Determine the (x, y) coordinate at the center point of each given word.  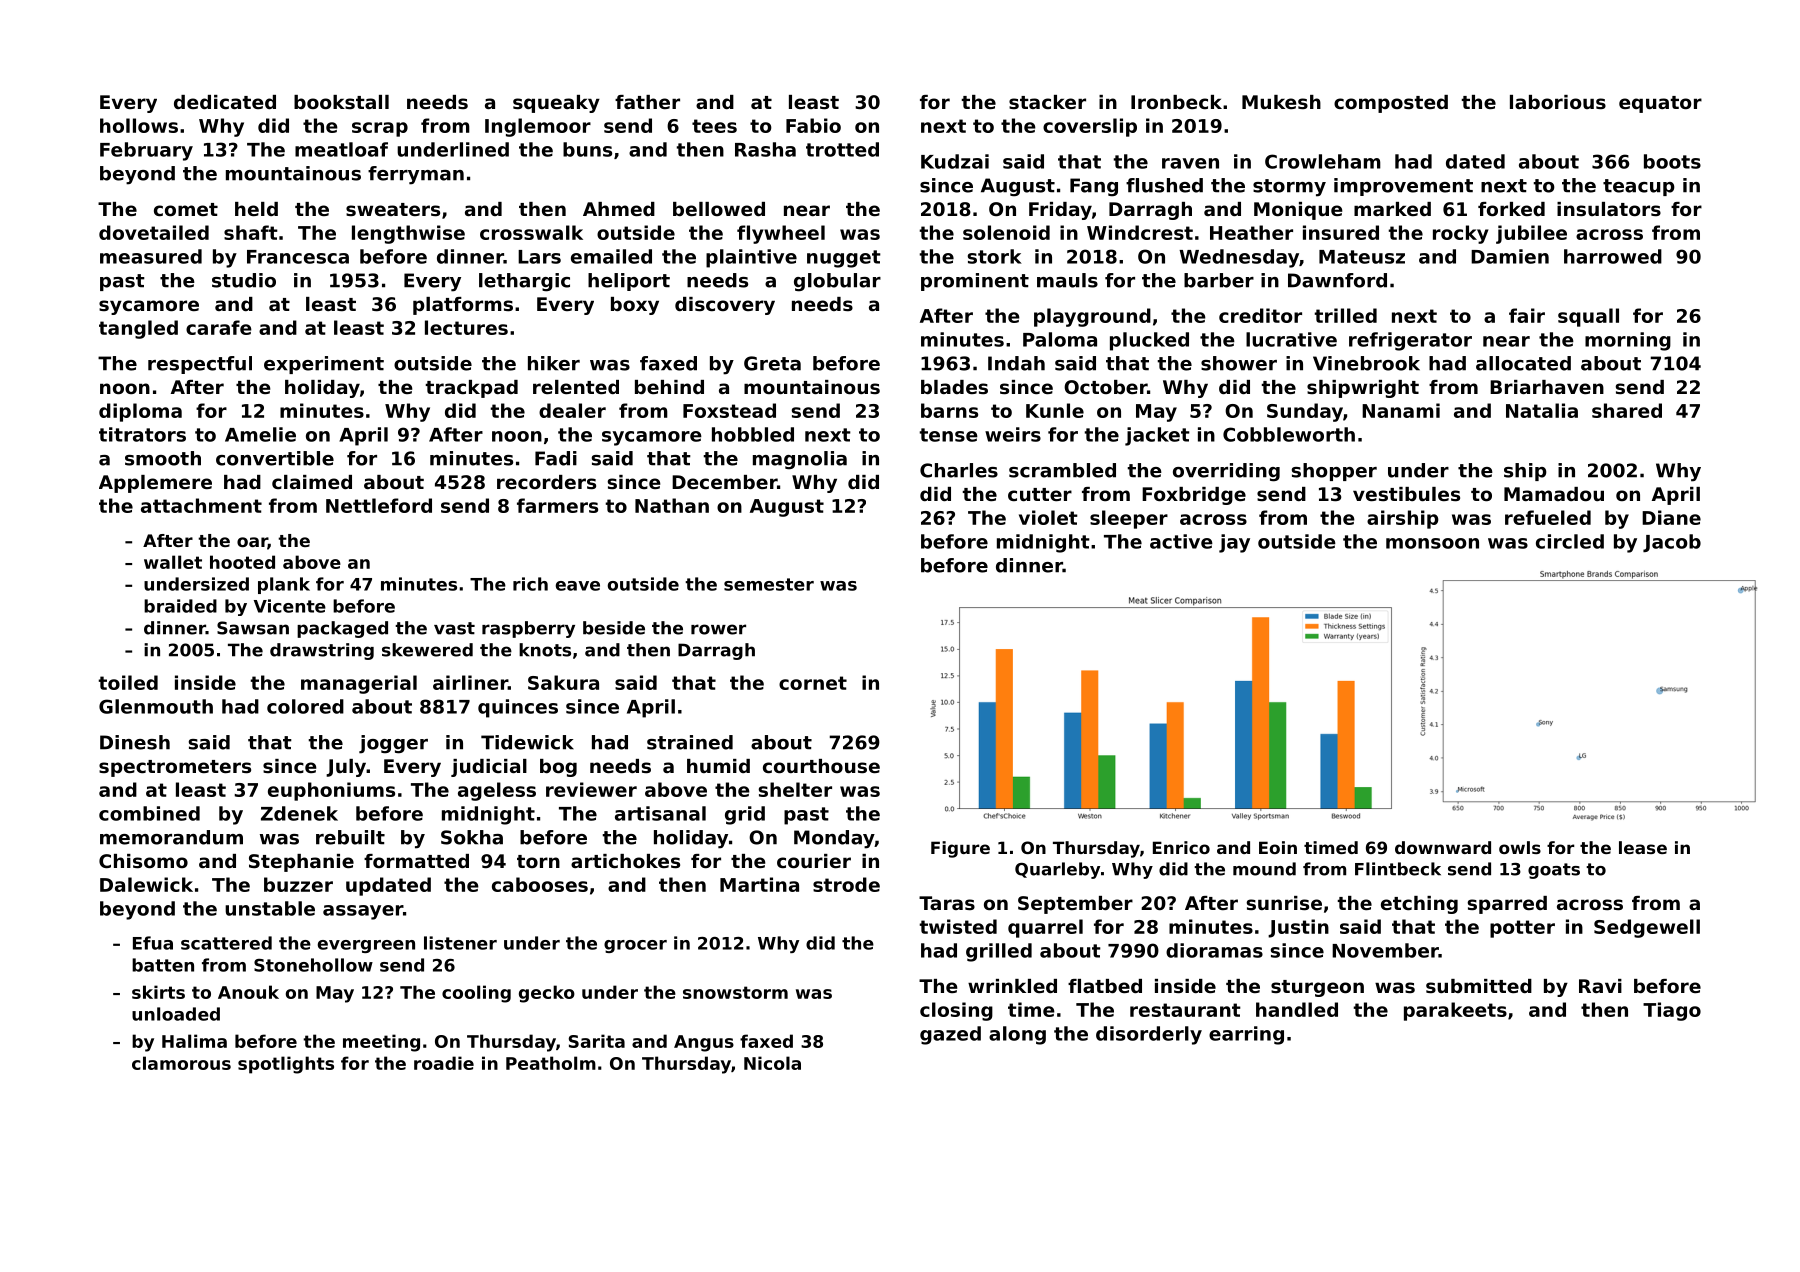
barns (949, 410)
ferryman (416, 175)
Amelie (260, 434)
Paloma (1060, 339)
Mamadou (1554, 494)
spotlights (286, 1065)
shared (1627, 410)
